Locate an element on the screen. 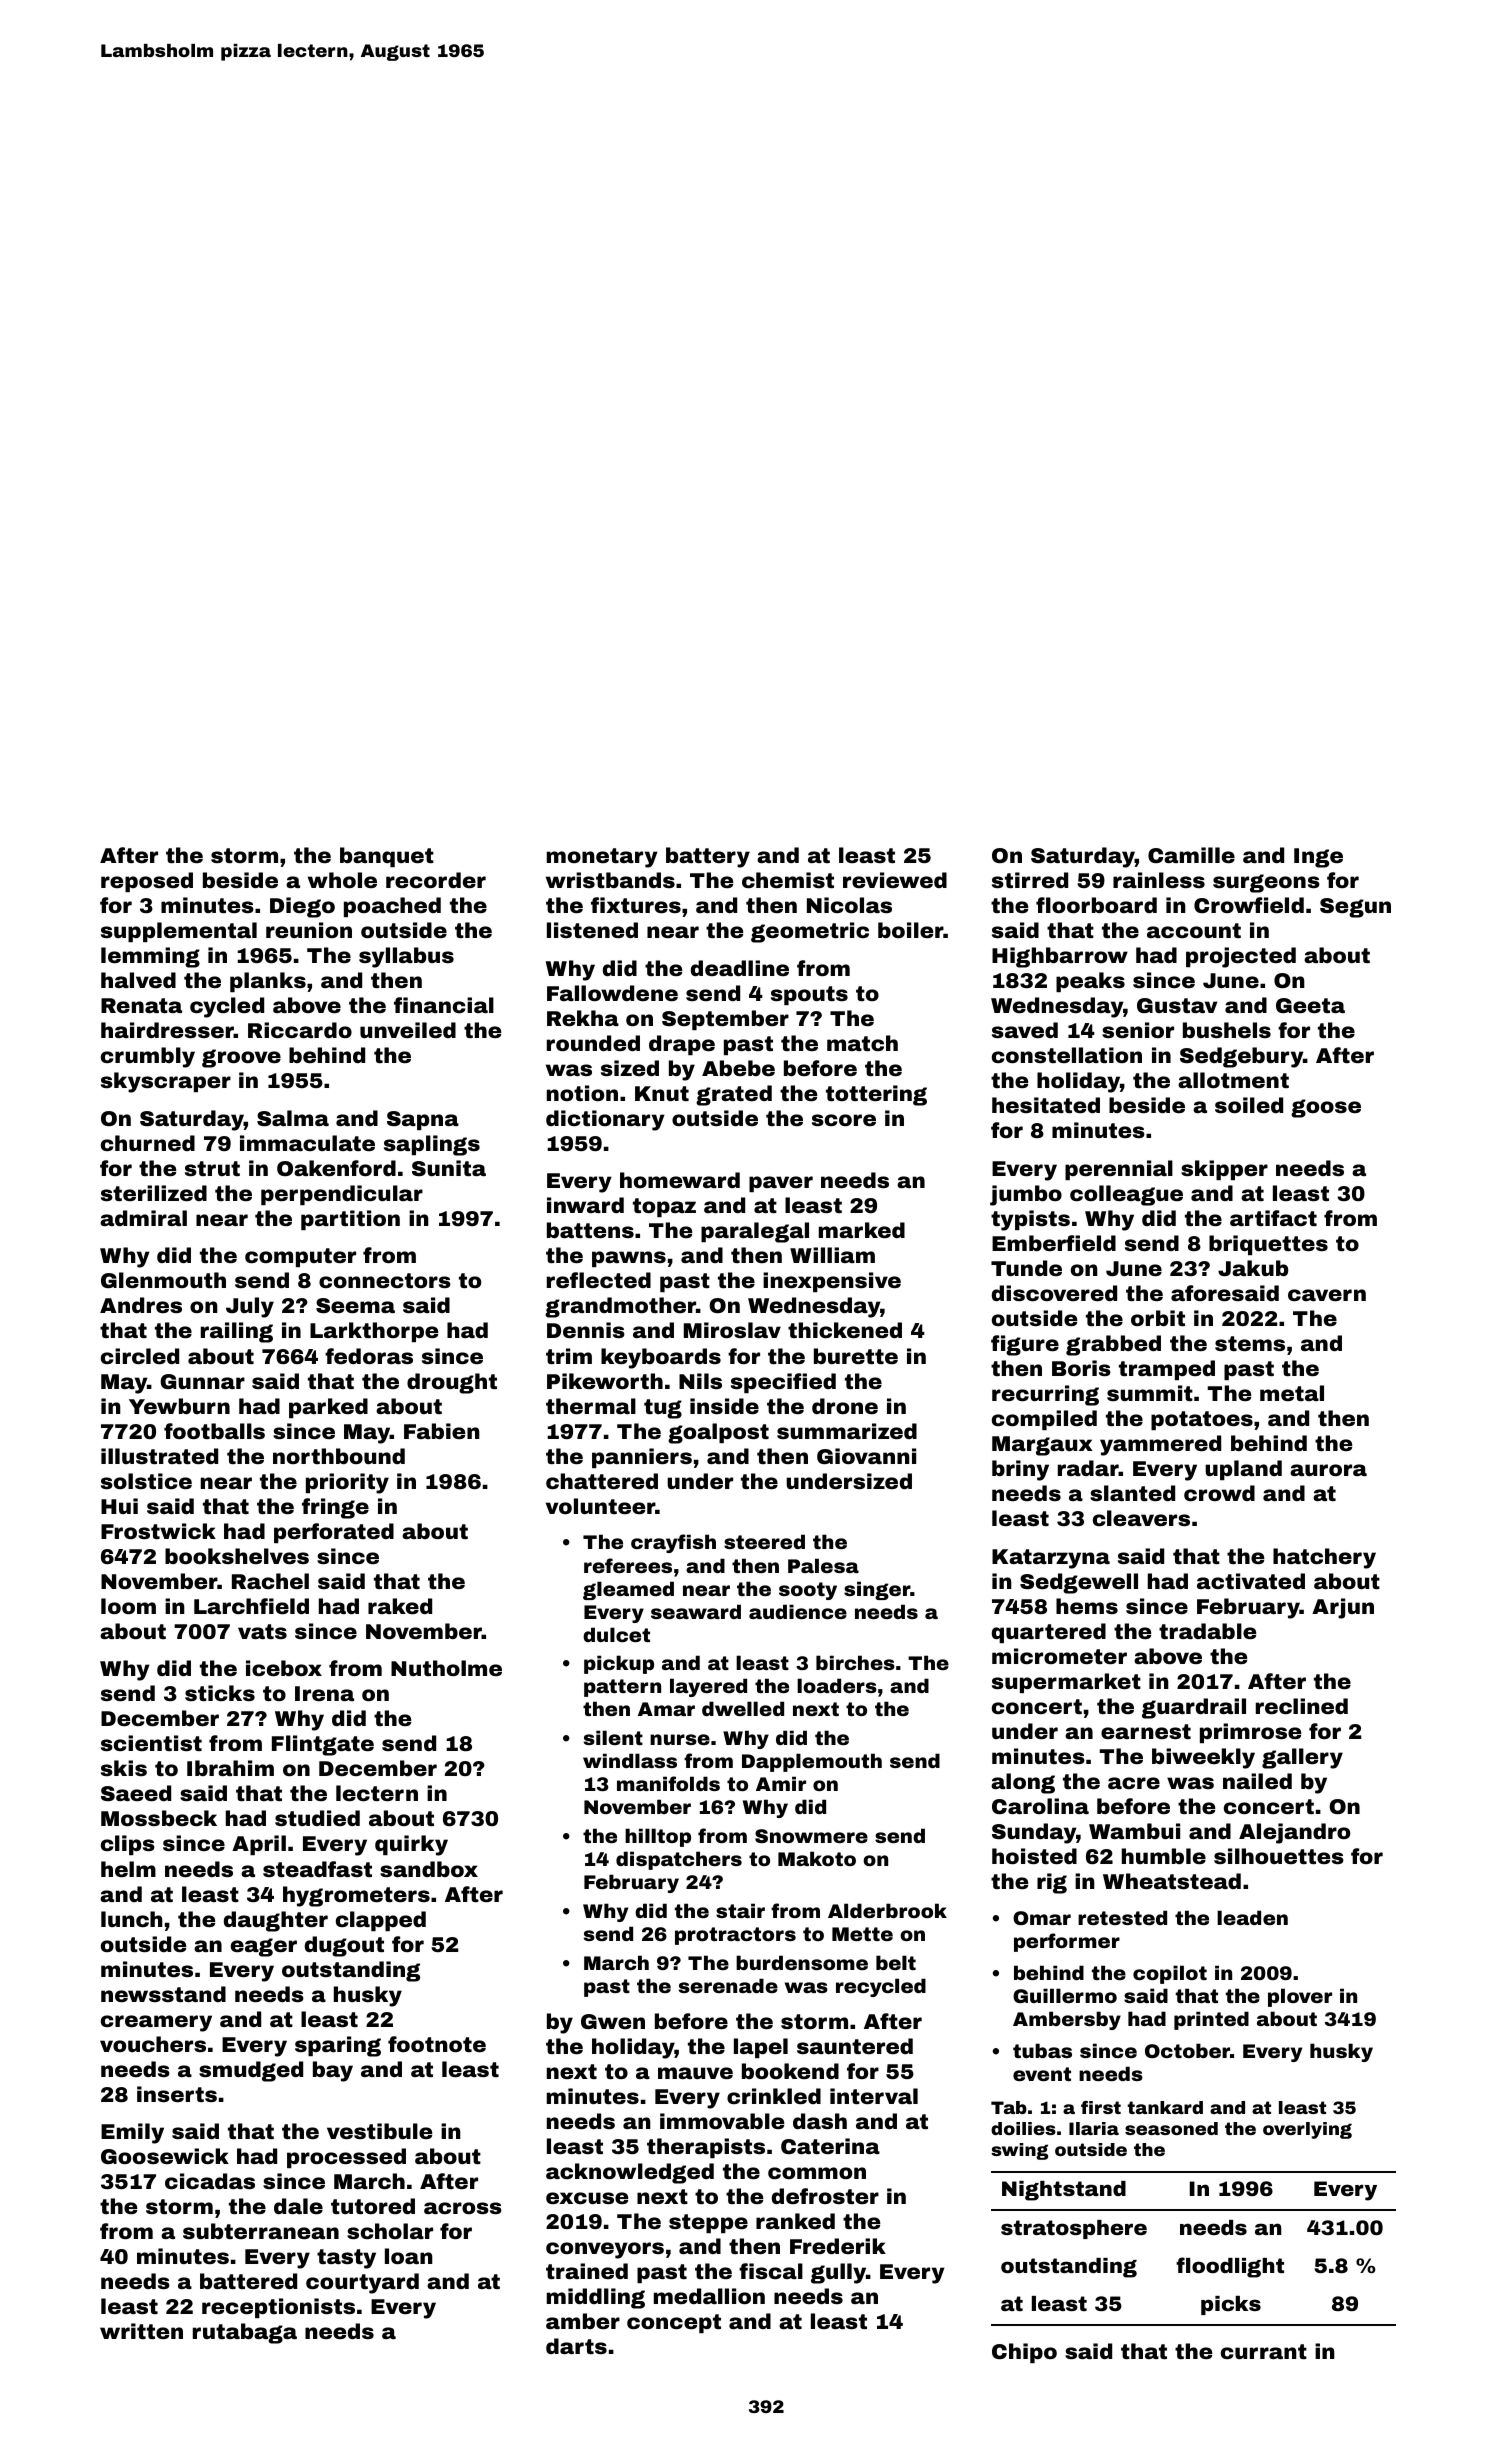 This screenshot has height=2464, width=1496. aurora is located at coordinates (1328, 1470).
